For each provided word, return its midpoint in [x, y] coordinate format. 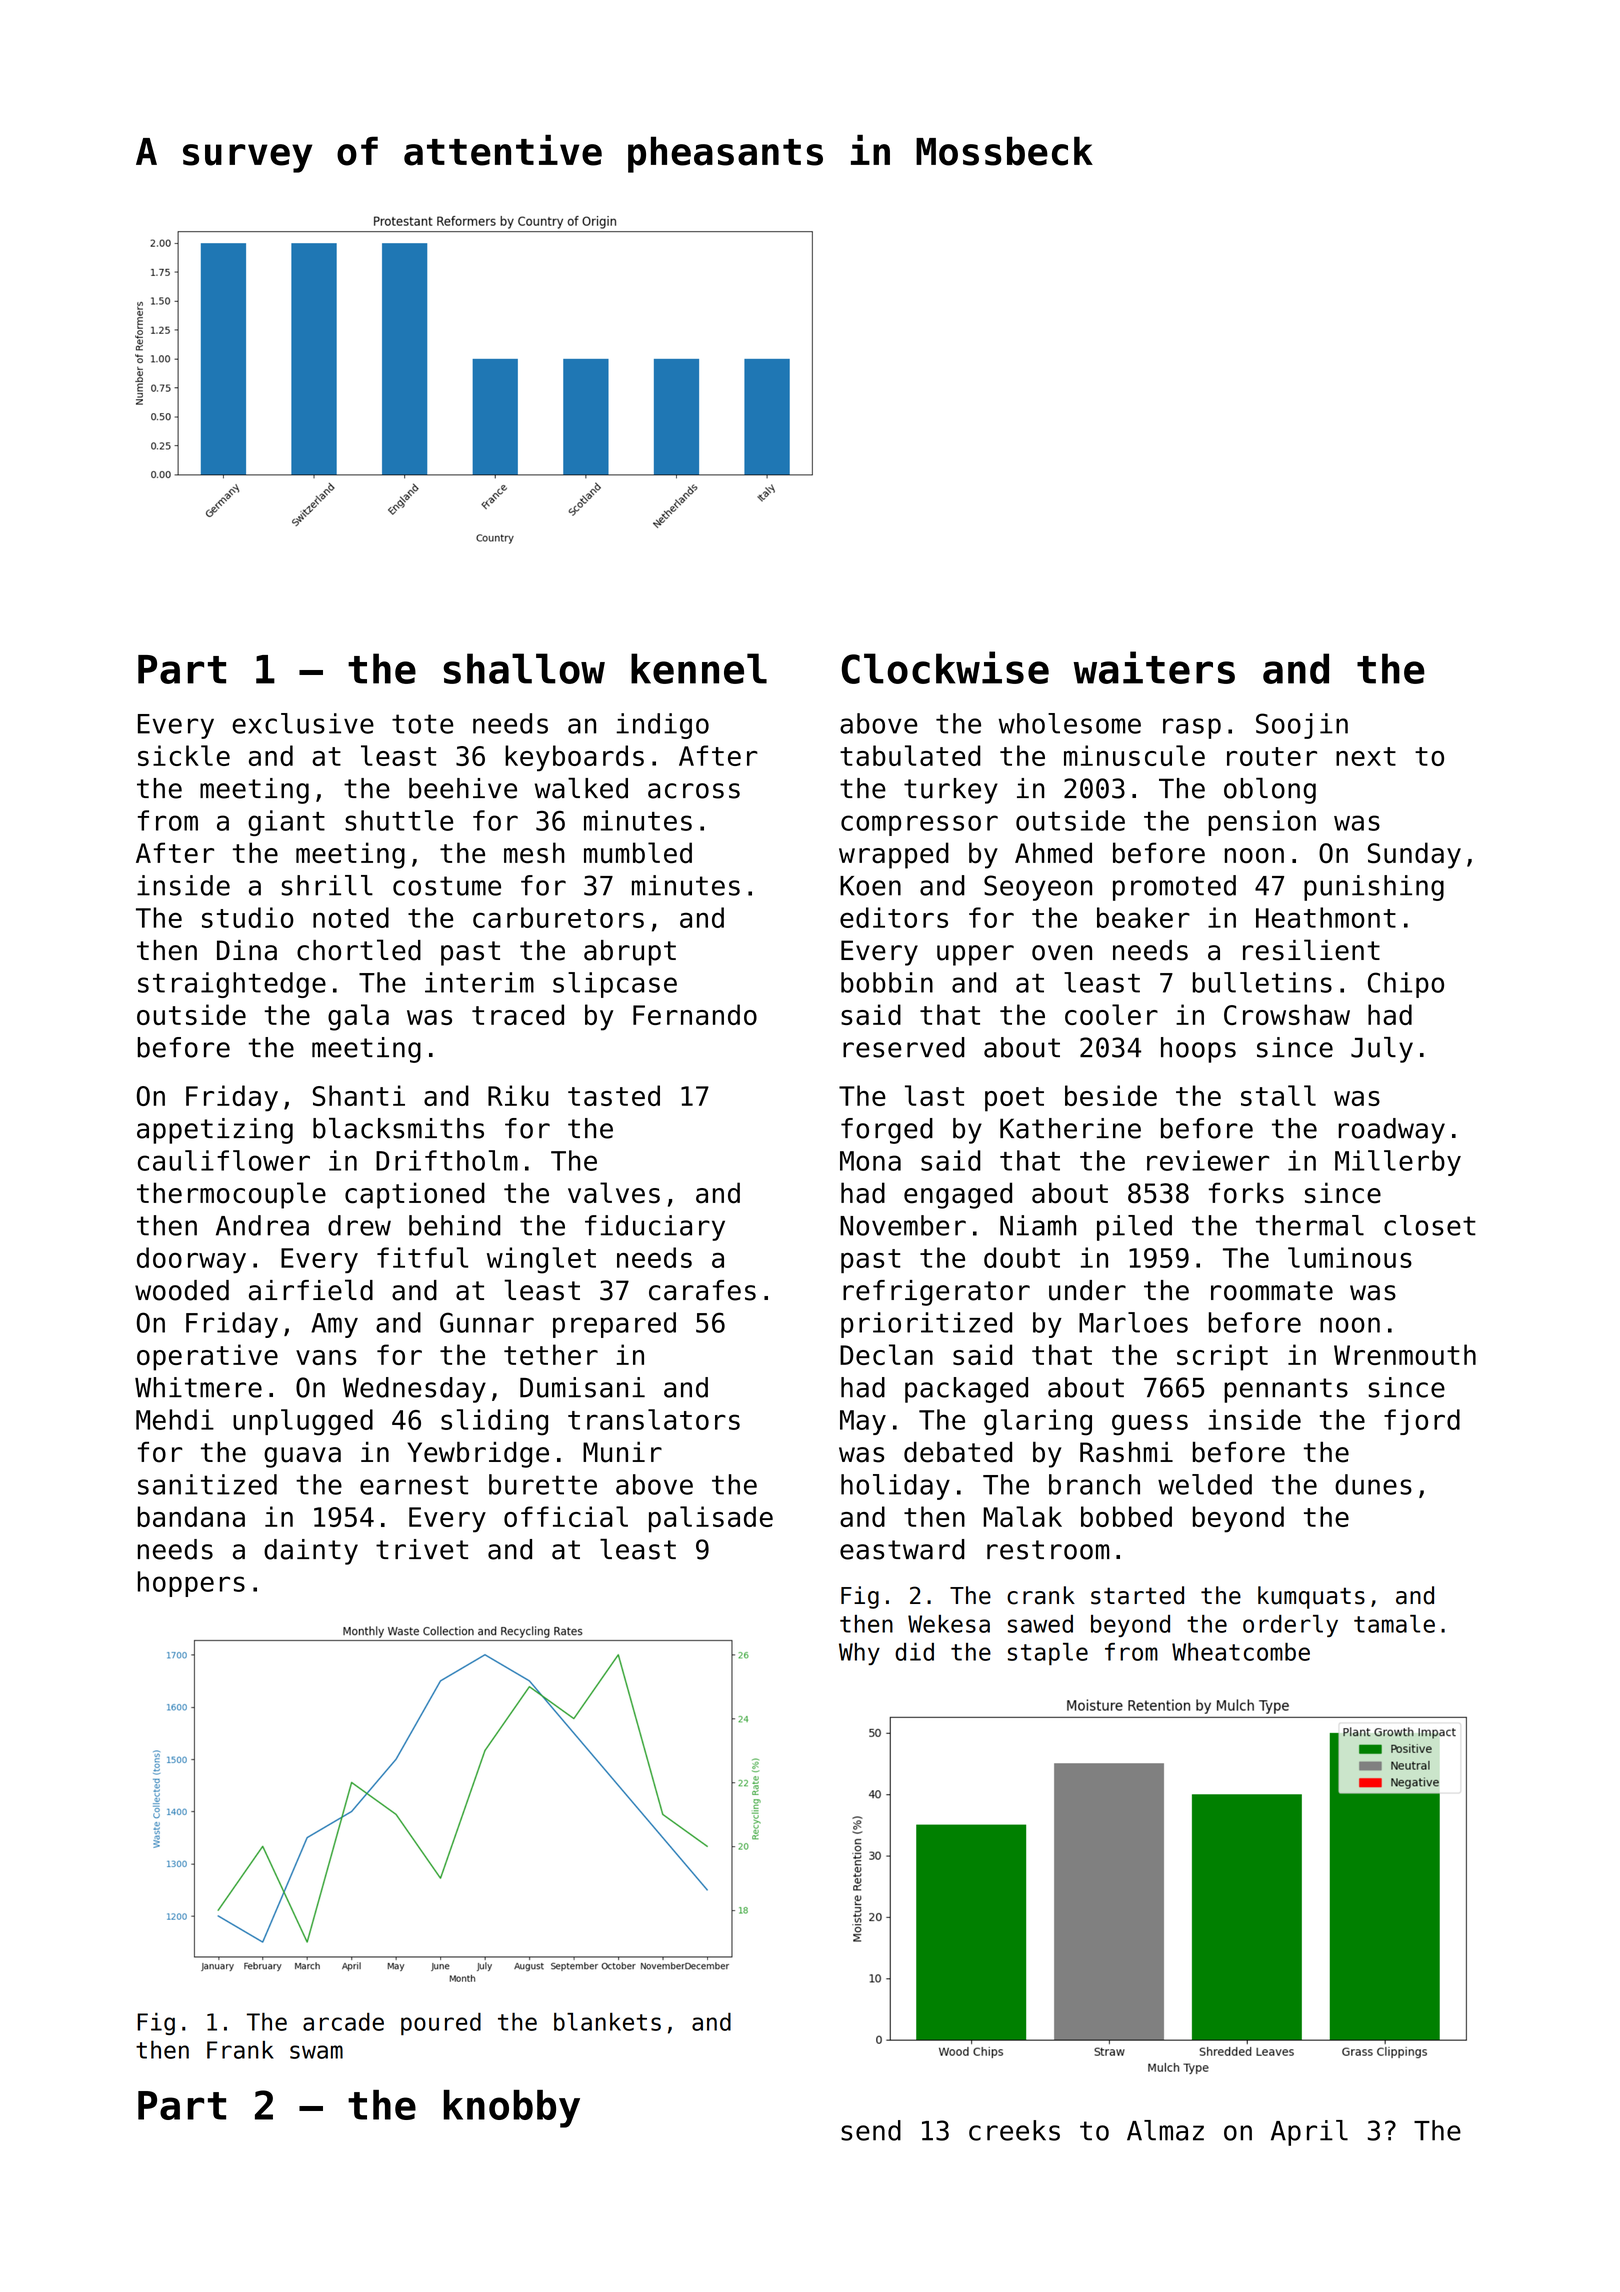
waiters [1154, 667]
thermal [1310, 1225]
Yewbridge [478, 1454]
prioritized [926, 1325]
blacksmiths [398, 1128]
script [1222, 1357]
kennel [699, 668]
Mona [870, 1161]
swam [316, 2052]
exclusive [303, 723]
